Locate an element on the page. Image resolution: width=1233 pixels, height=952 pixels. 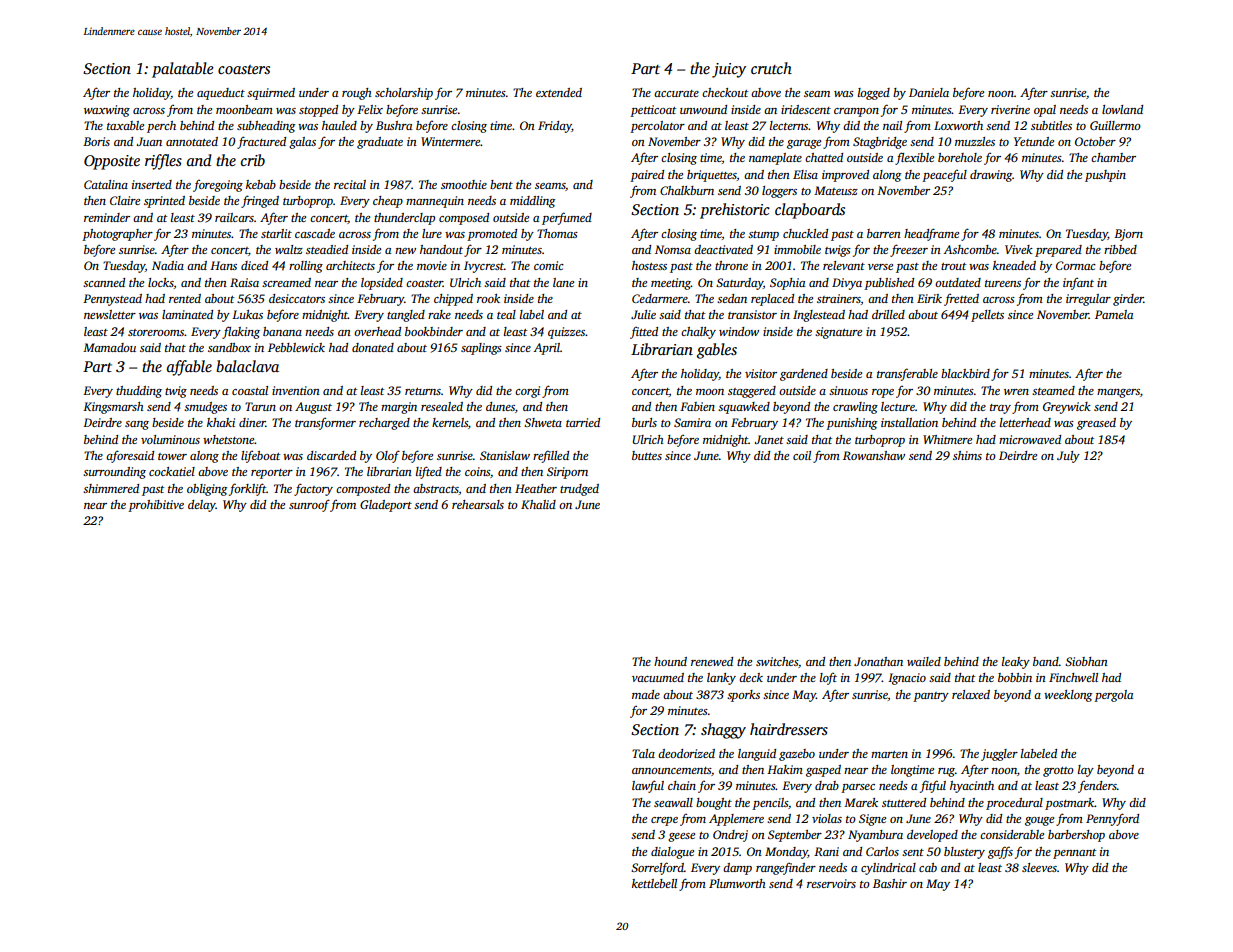
Sorrelford is located at coordinates (657, 868).
